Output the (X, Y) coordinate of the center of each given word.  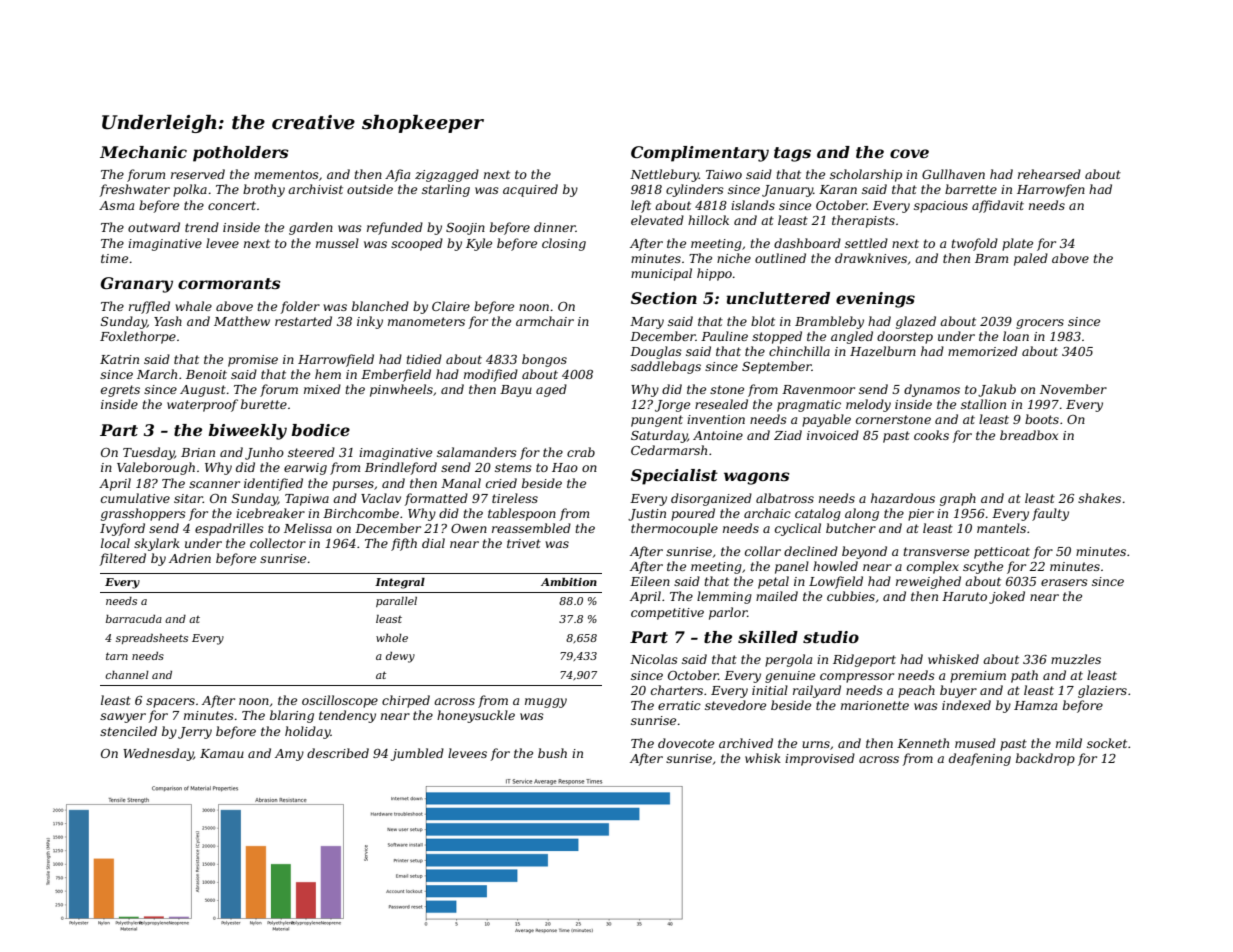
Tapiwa (307, 500)
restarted (303, 321)
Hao (565, 467)
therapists (863, 221)
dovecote (686, 743)
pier (921, 515)
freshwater (134, 190)
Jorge (672, 406)
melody (868, 405)
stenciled (128, 731)
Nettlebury (664, 175)
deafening (980, 759)
